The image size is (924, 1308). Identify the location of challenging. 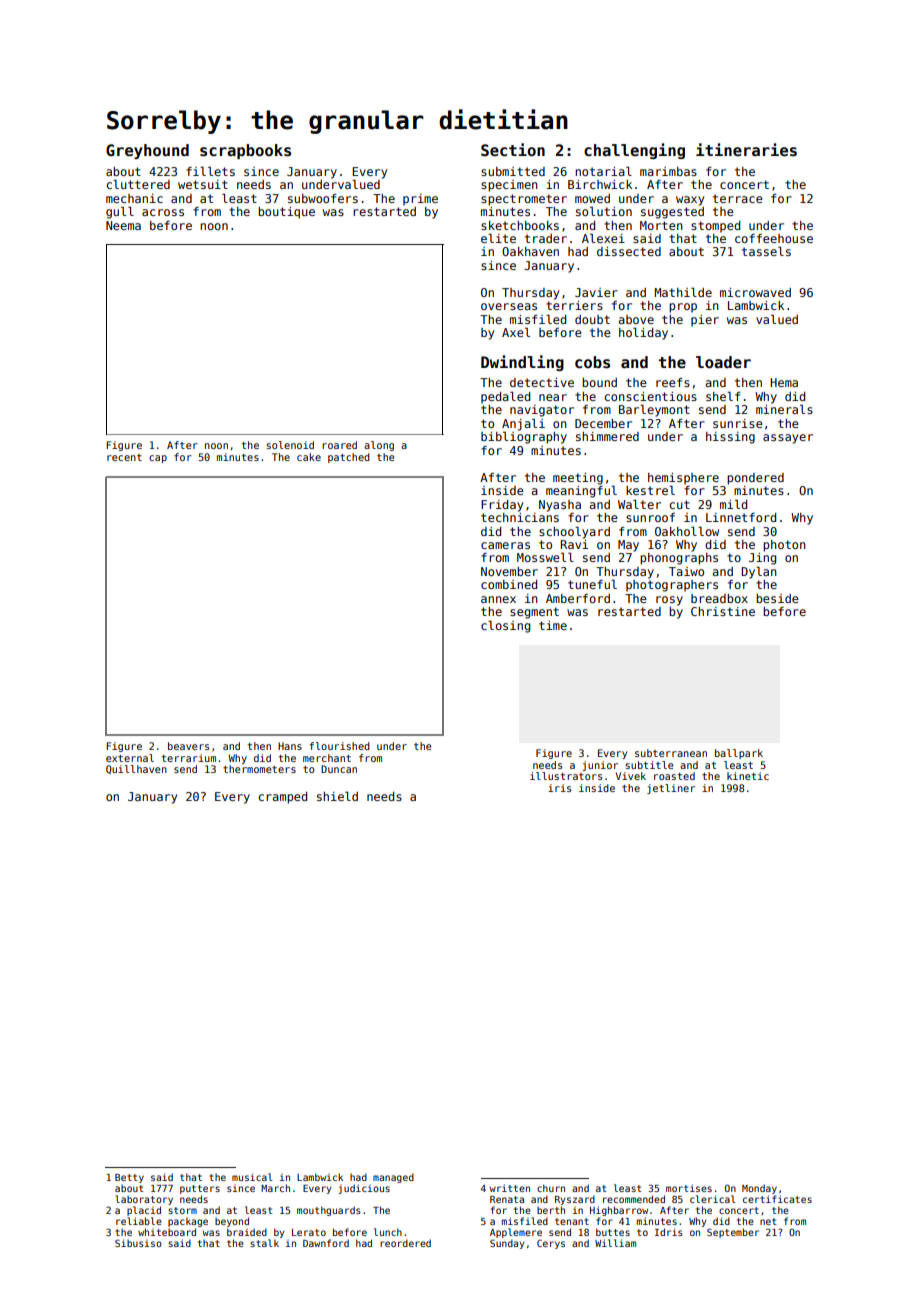
(634, 151).
